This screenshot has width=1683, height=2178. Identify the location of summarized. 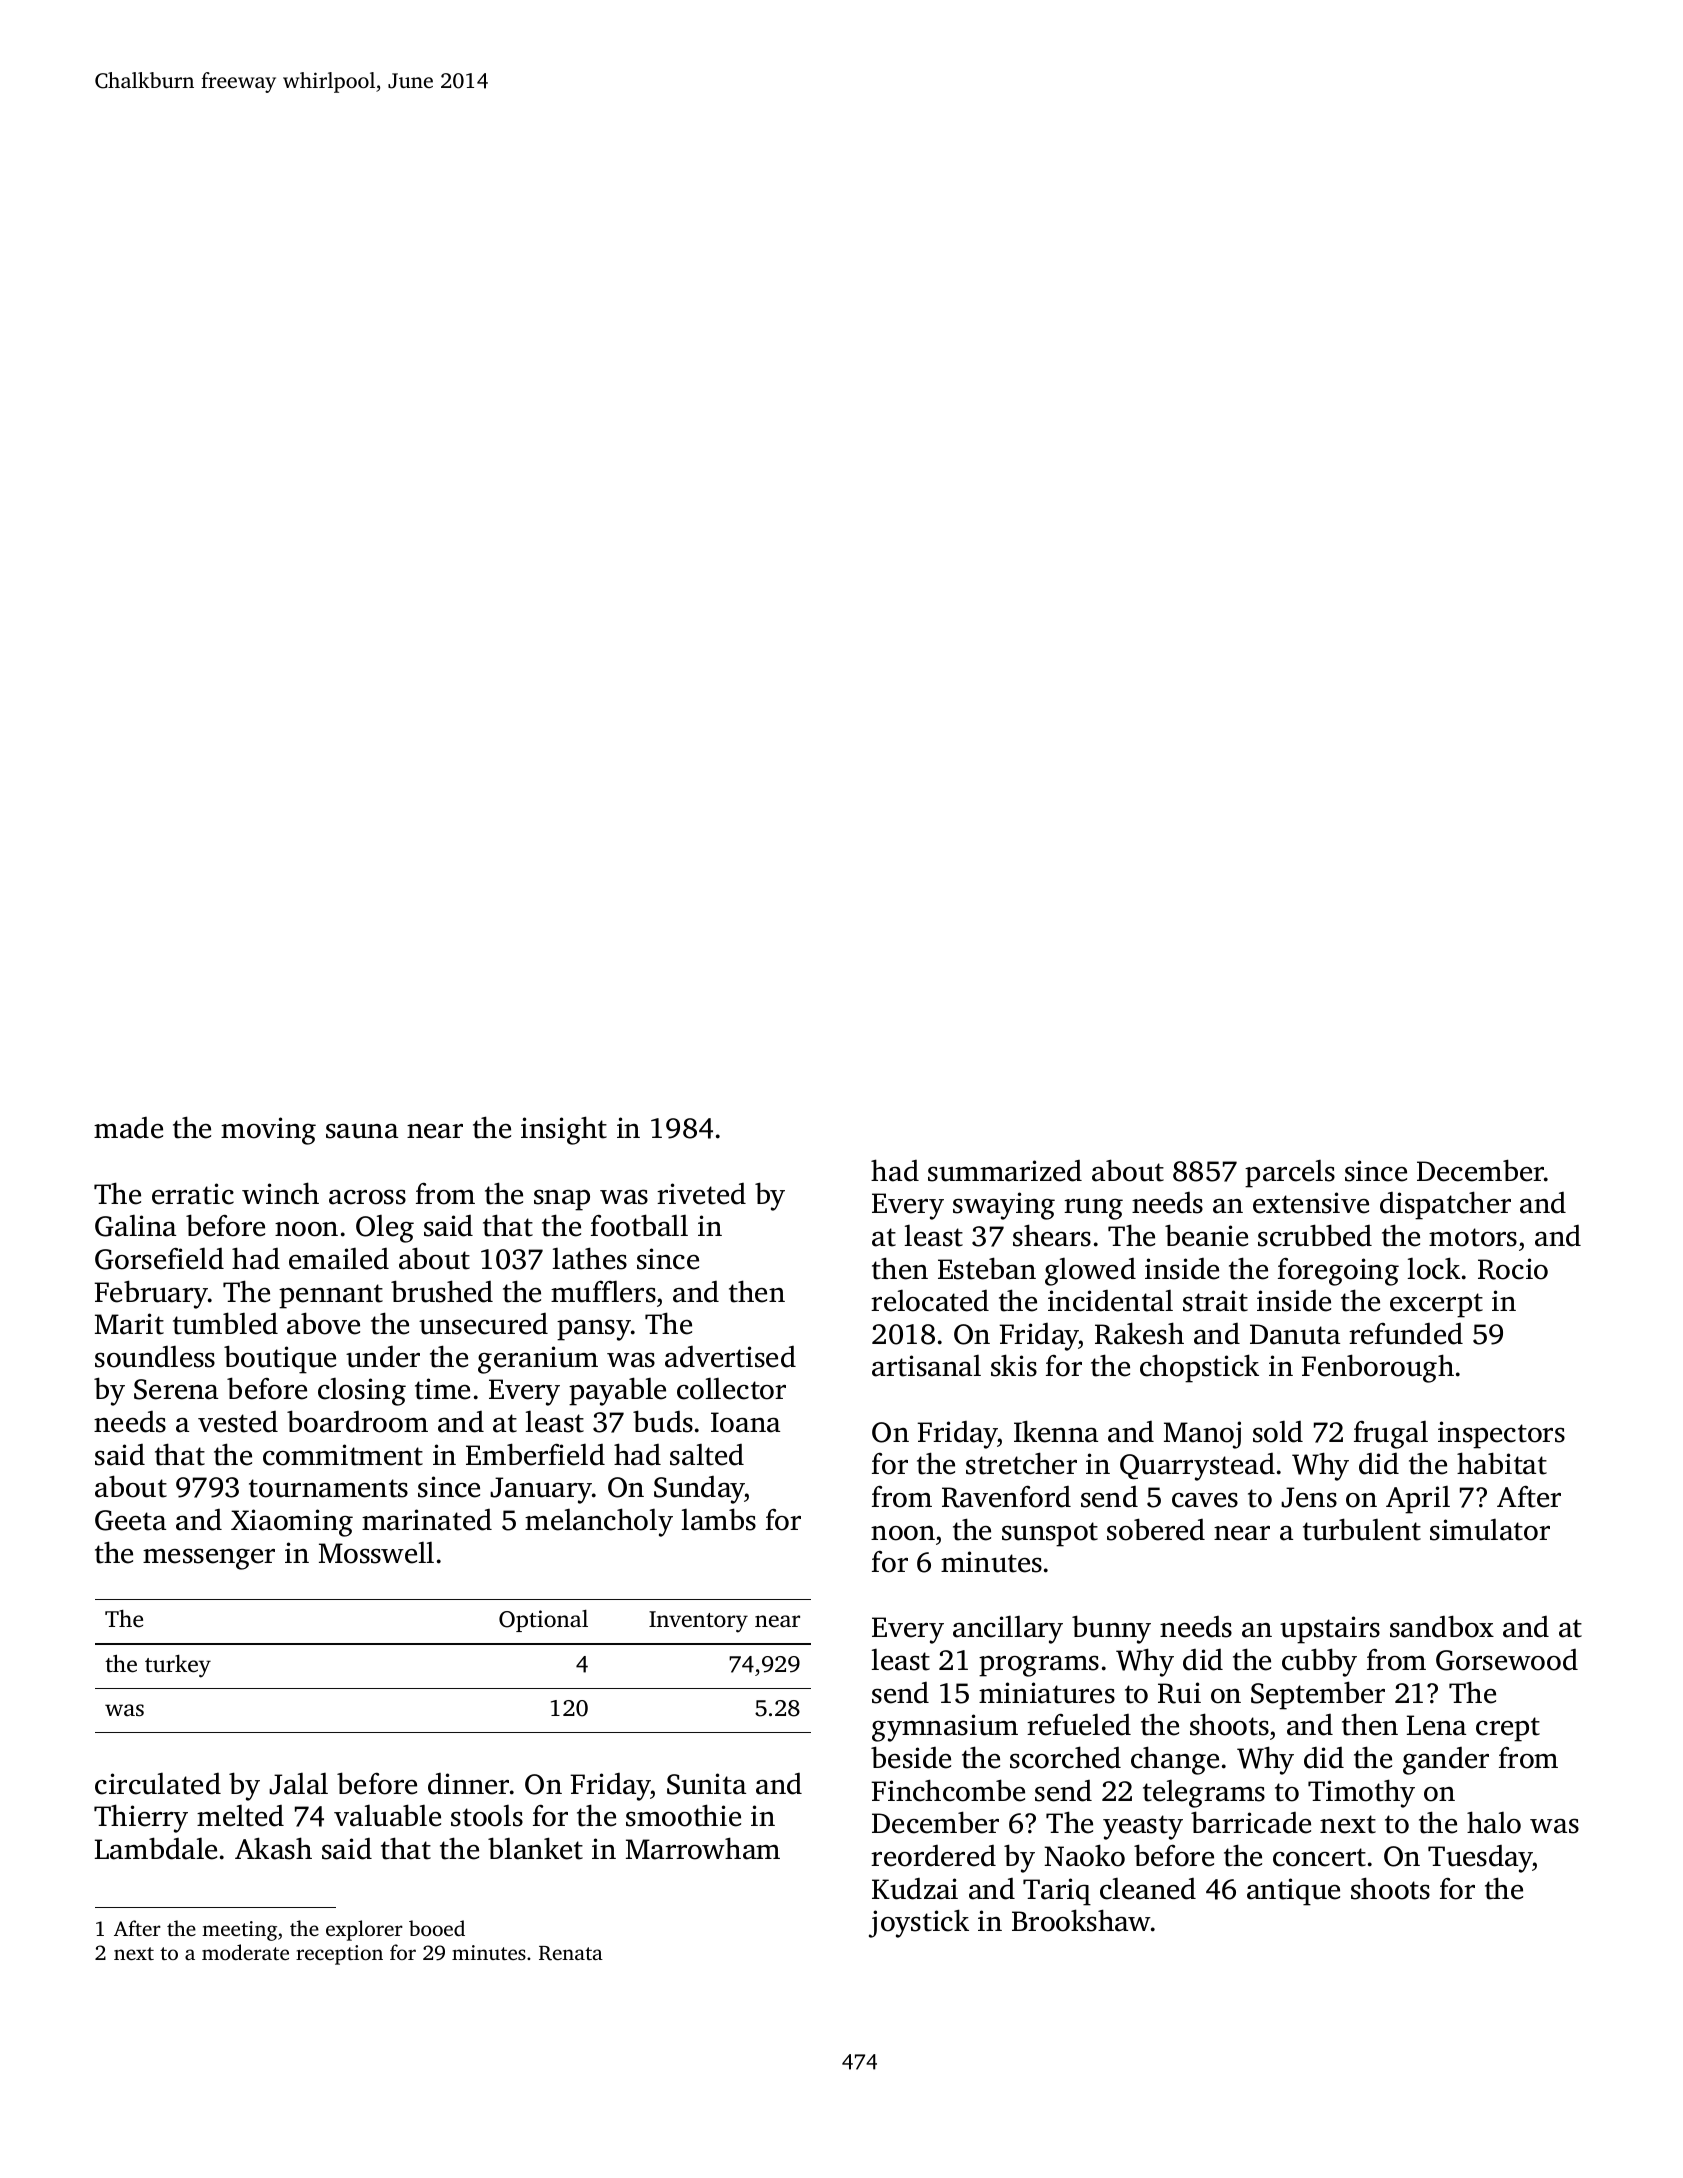
(1005, 1171).
